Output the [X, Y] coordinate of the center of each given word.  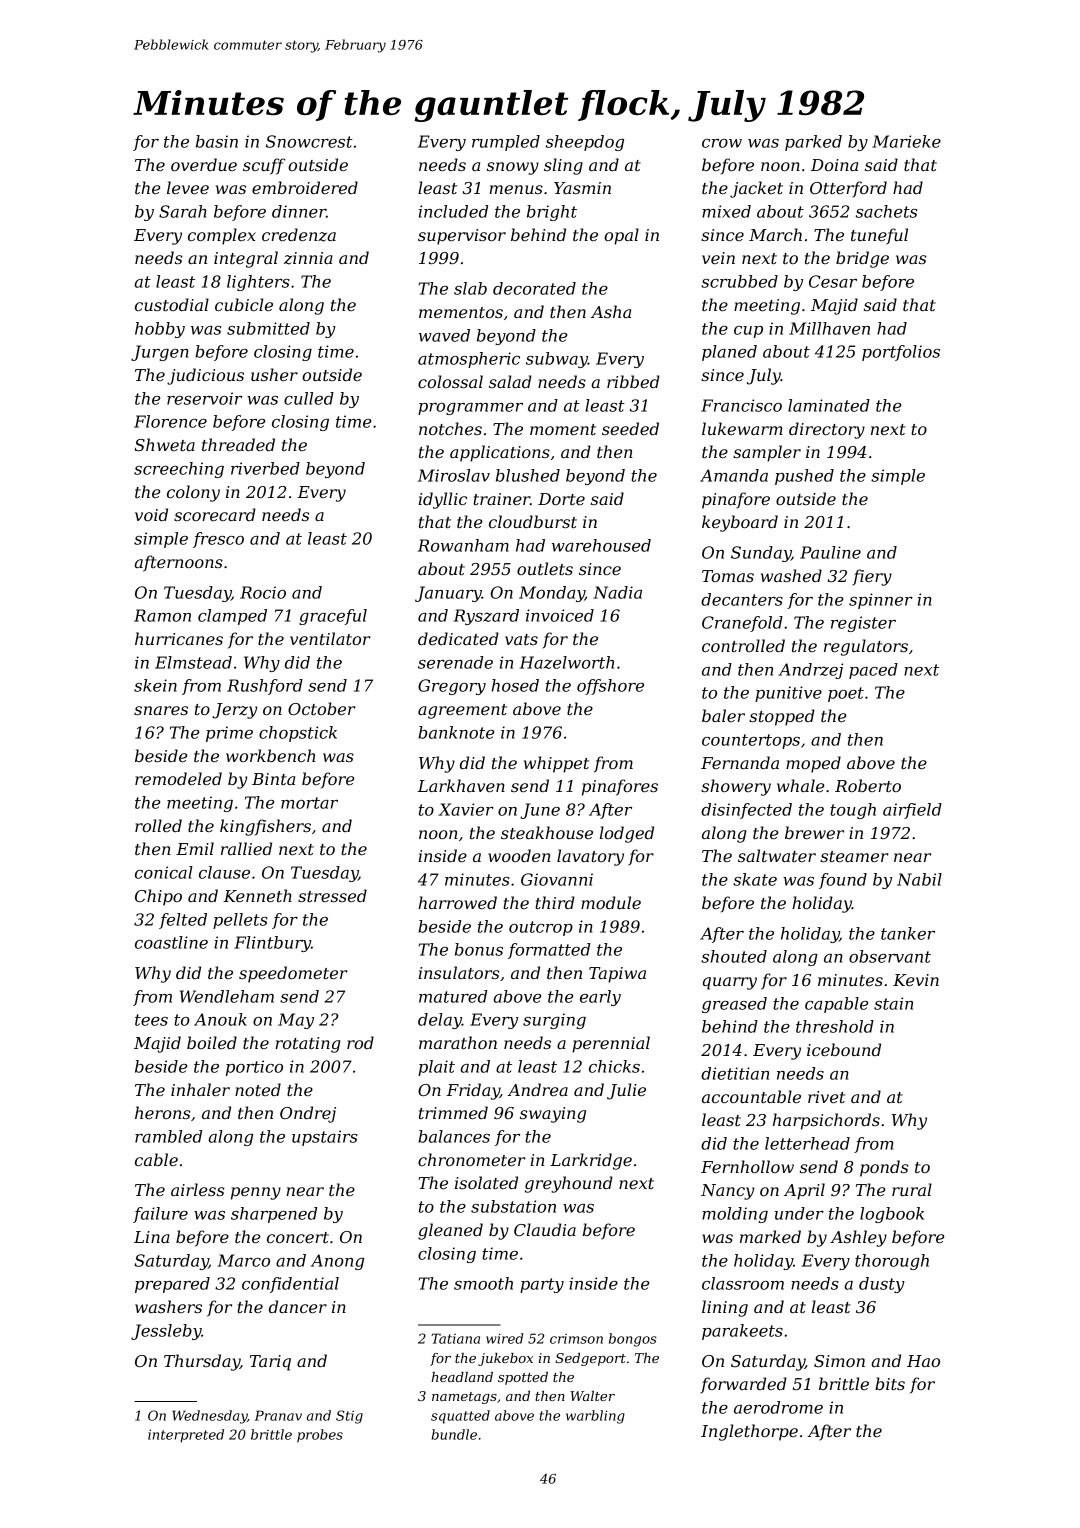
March [775, 234]
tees [151, 1020]
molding [735, 1215]
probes [320, 1435]
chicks [614, 1066]
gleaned [450, 1231]
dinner [299, 211]
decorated [534, 288]
